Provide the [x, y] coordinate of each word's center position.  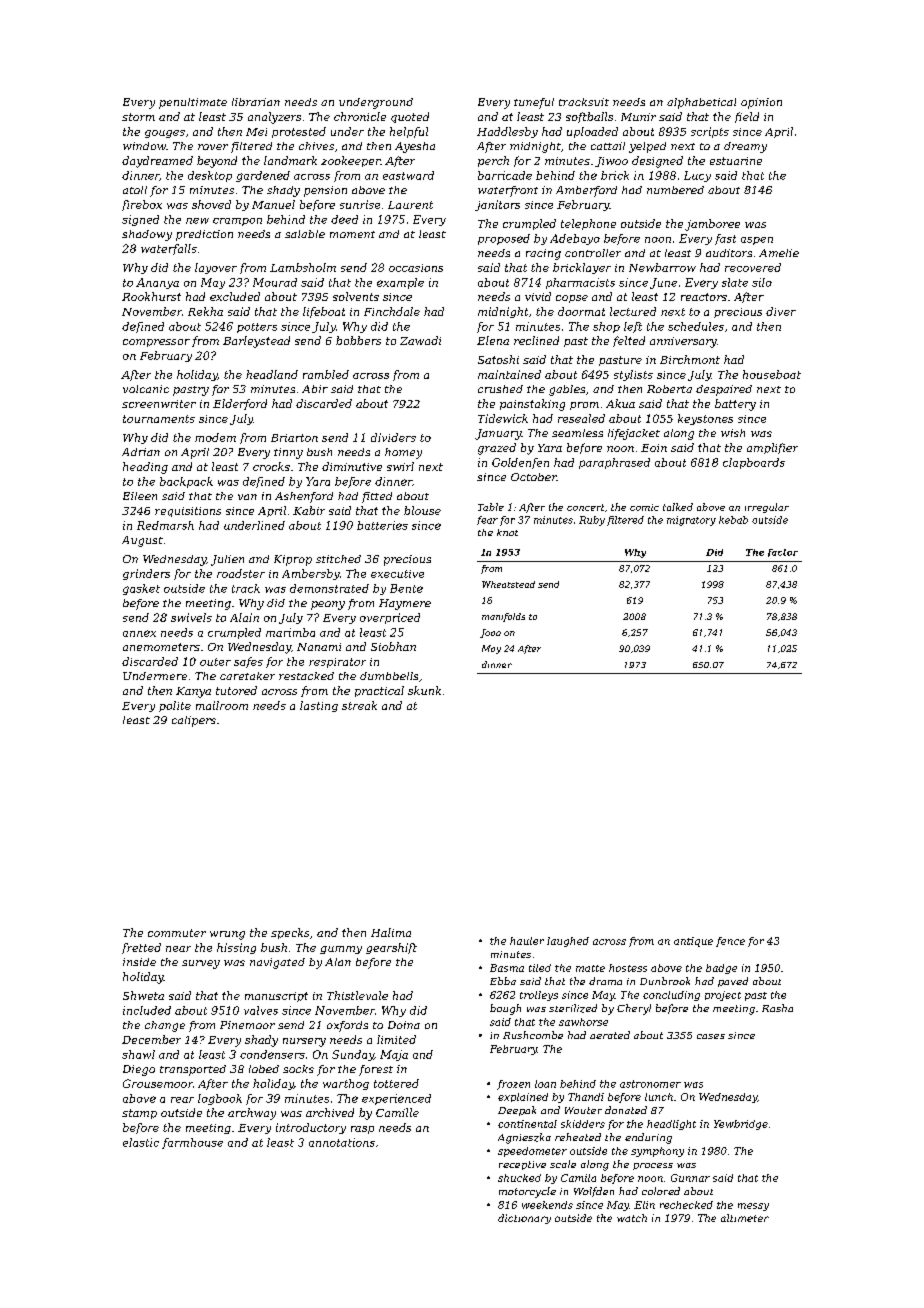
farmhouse [192, 1143]
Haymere [405, 604]
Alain [244, 617]
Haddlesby [507, 132]
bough [505, 1009]
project [723, 996]
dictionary [524, 1219]
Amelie [779, 253]
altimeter [745, 1218]
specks [290, 933]
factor [783, 553]
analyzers [274, 118]
